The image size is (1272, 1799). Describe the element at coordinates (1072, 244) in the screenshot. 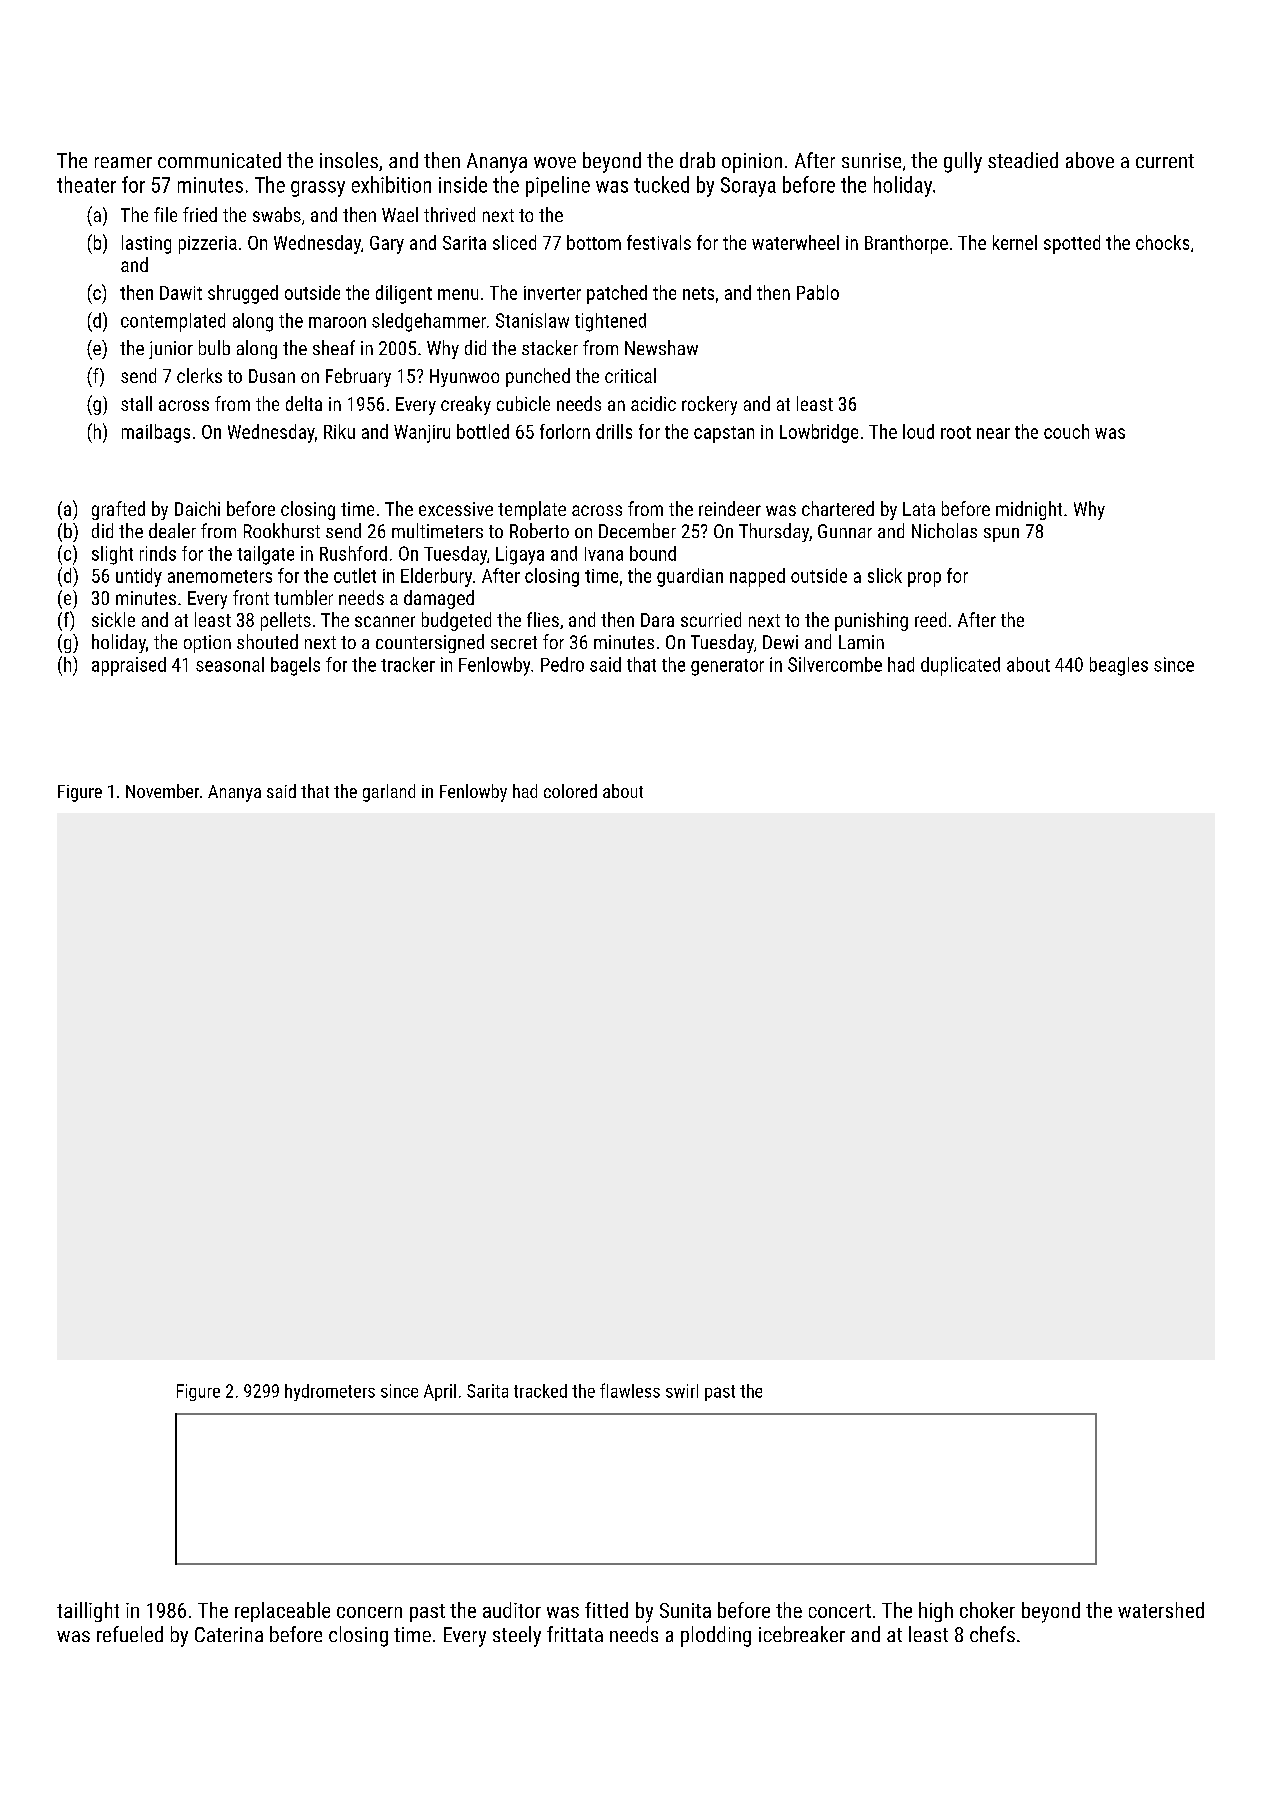

I see `spotted` at that location.
